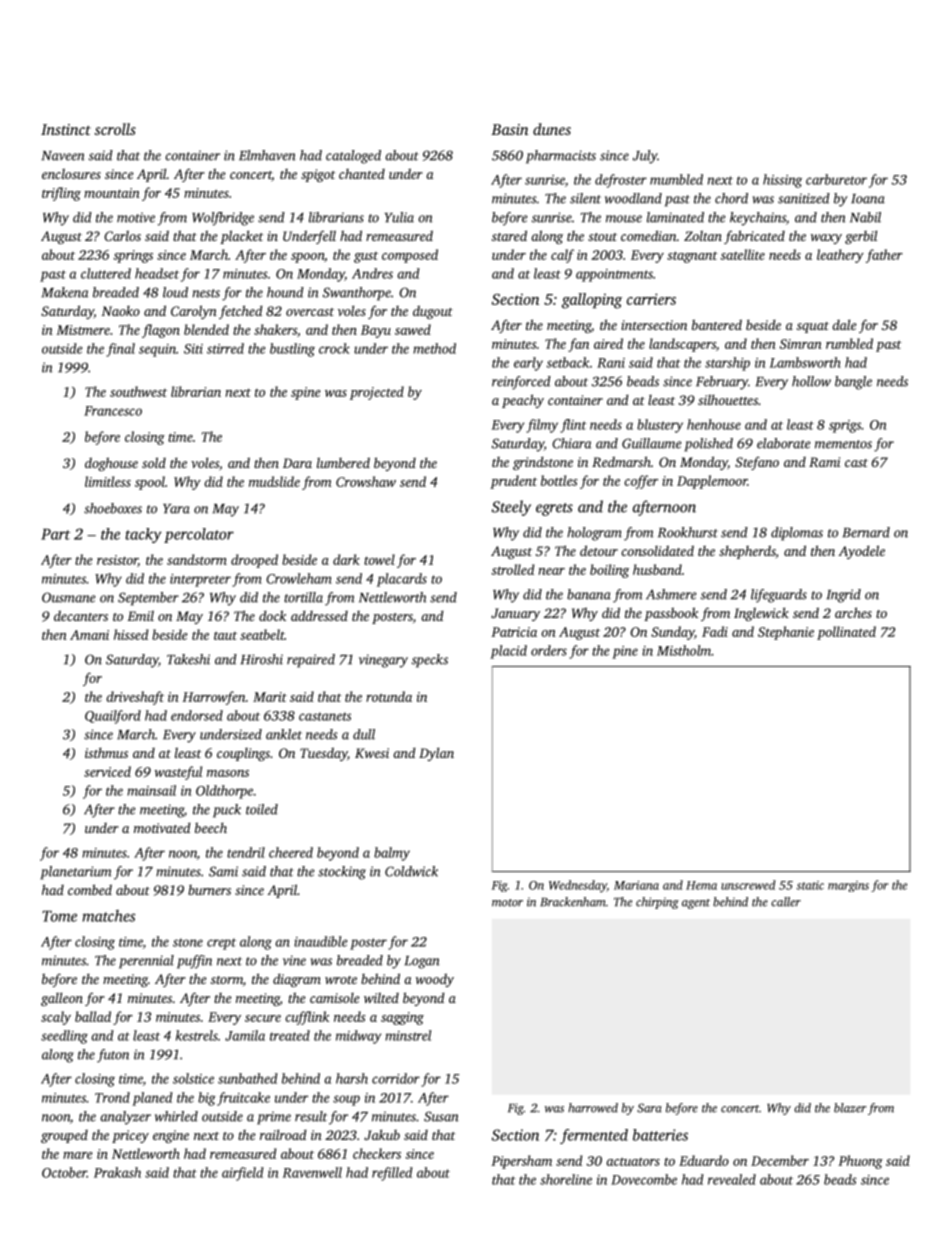  I want to click on Ingrid, so click(843, 596).
